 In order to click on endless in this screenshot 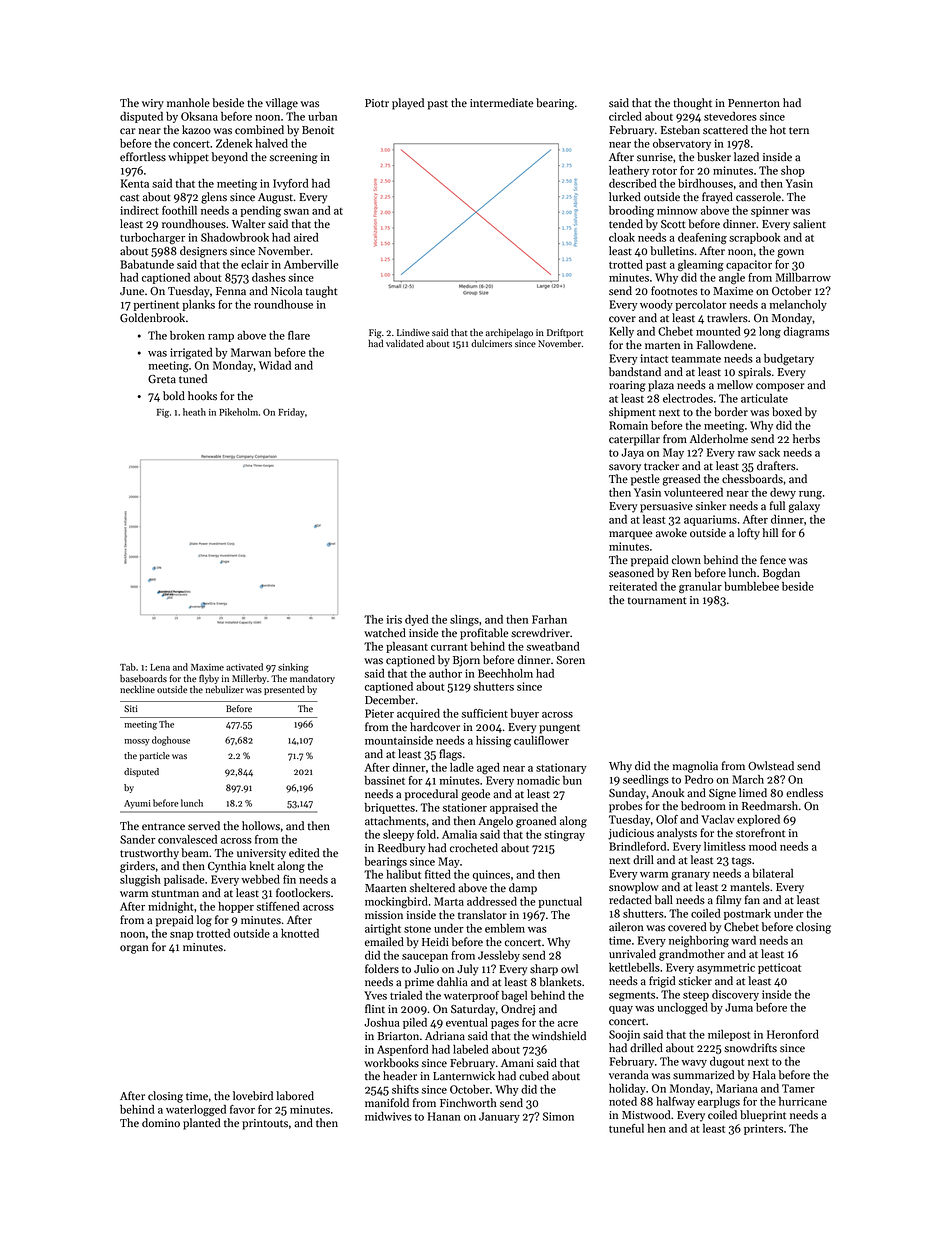, I will do `click(804, 793)`.
